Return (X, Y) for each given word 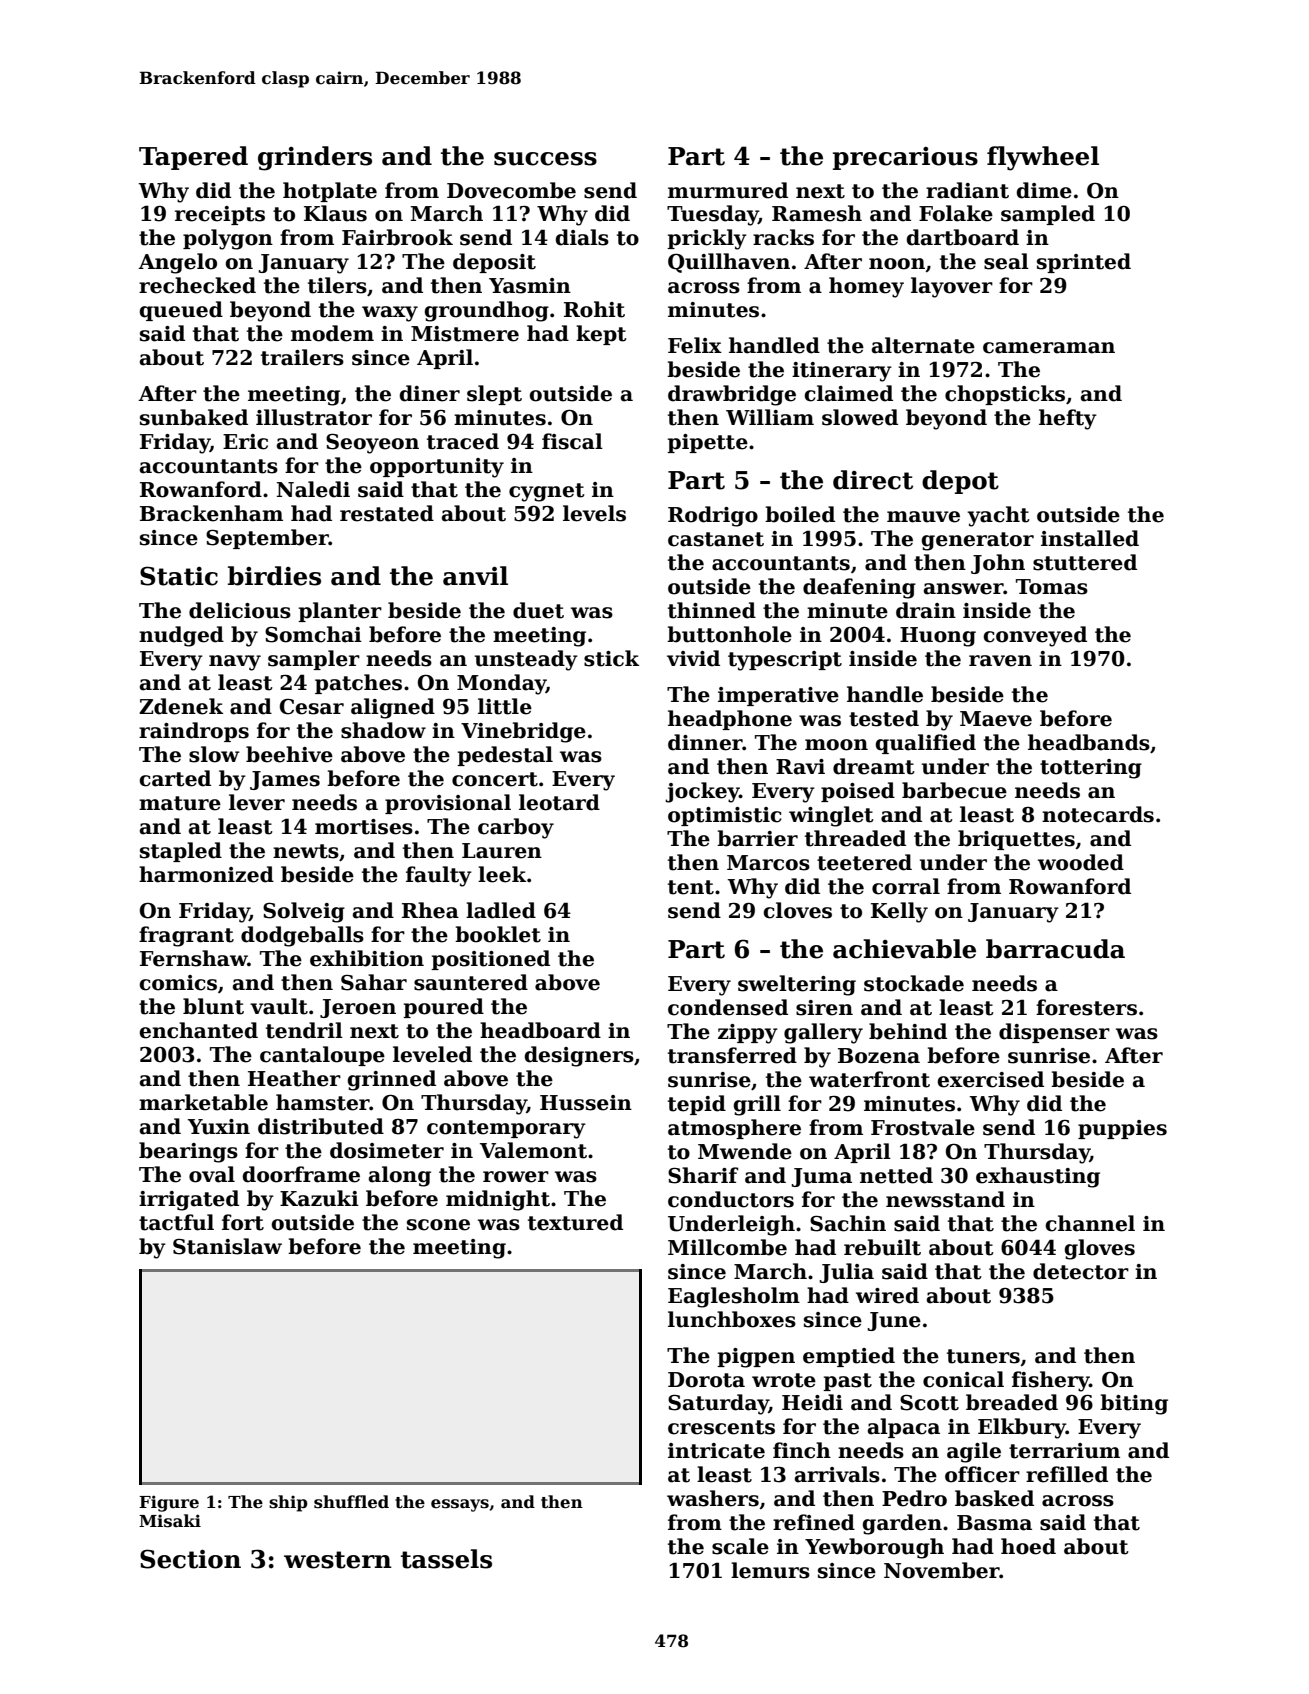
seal (1006, 261)
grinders (315, 158)
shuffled (351, 1502)
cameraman (1049, 348)
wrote (784, 1380)
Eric (245, 442)
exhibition (367, 958)
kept (601, 335)
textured (575, 1222)
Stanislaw (227, 1246)
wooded (1081, 862)
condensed (728, 1007)
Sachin (848, 1223)
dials (582, 237)
